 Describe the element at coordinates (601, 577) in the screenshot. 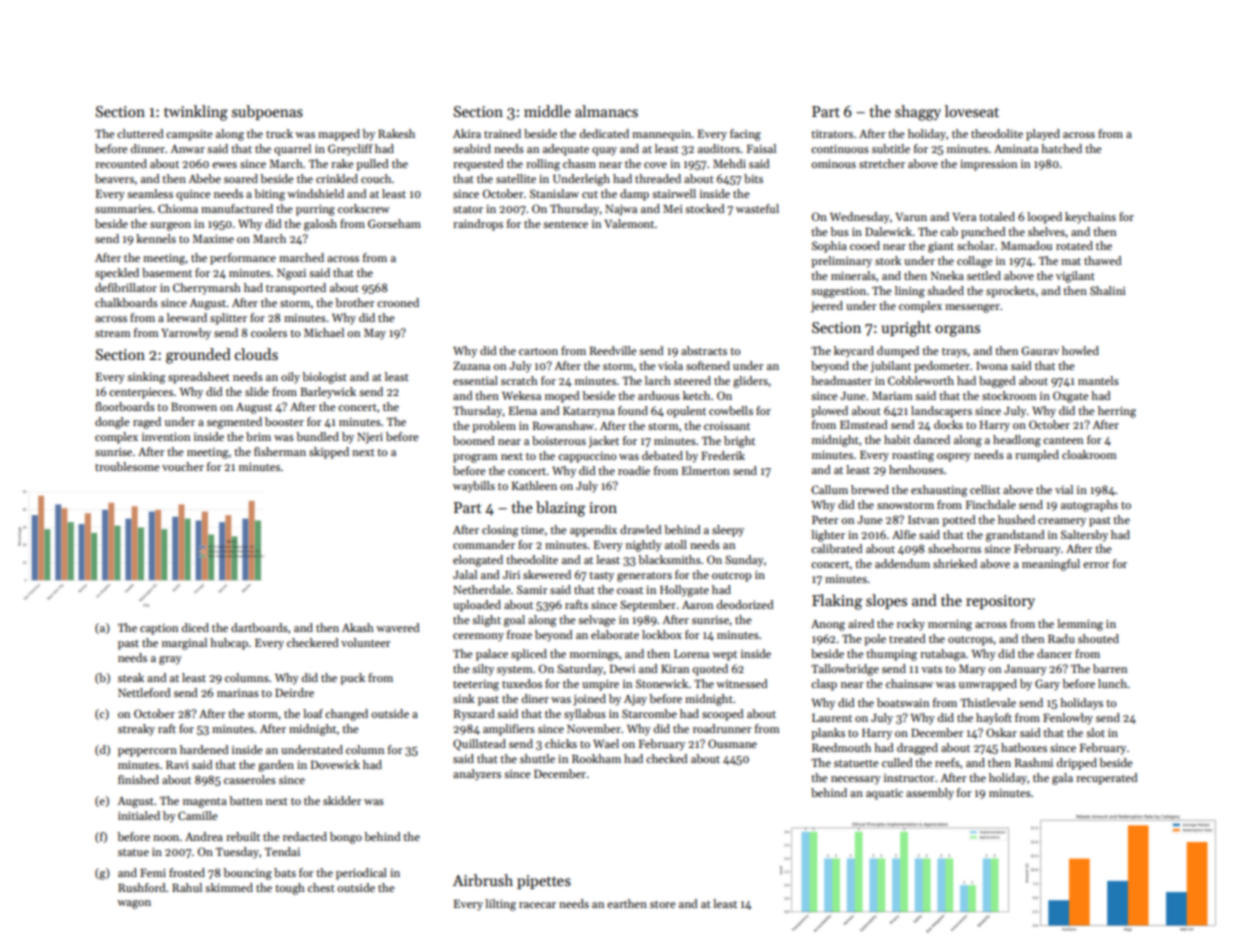

I see `tasty` at that location.
